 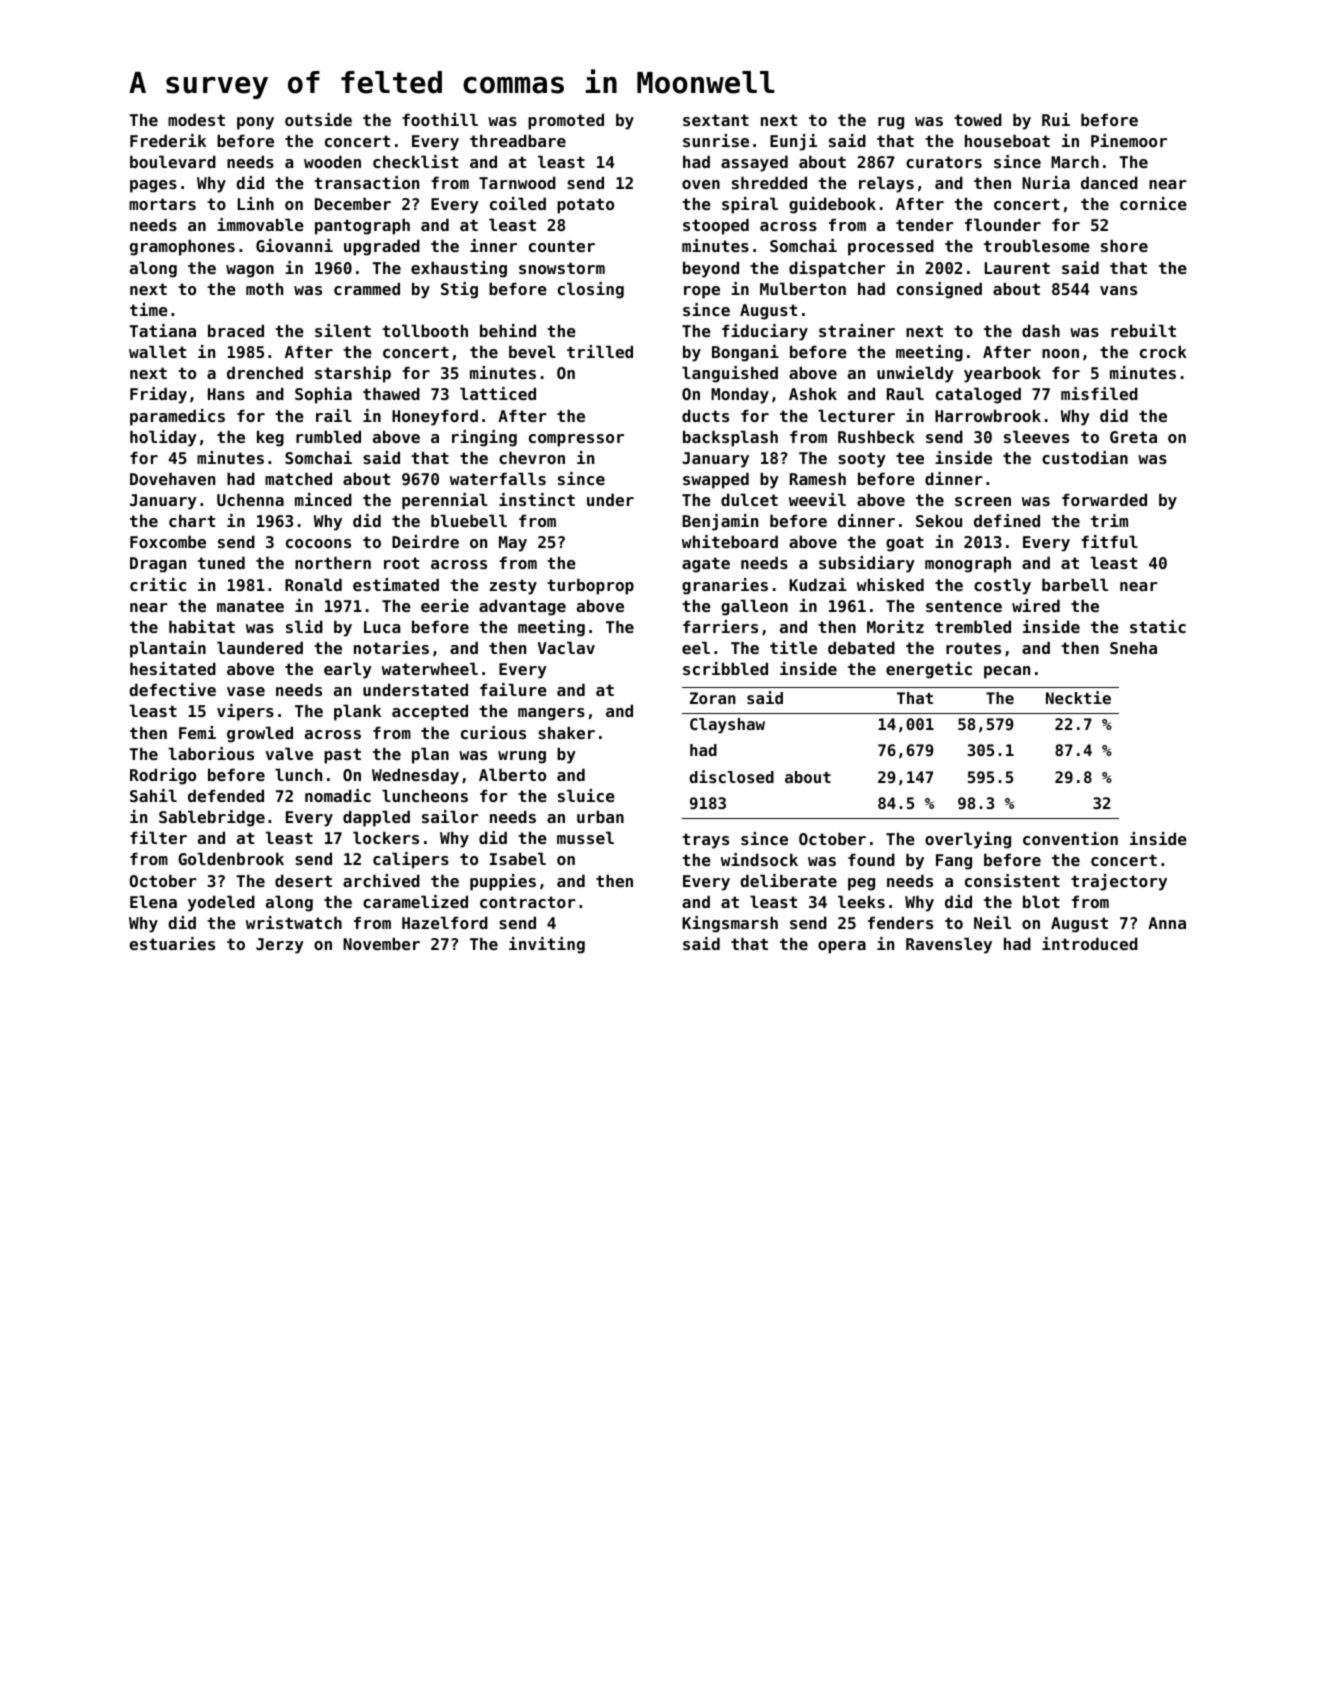 I want to click on blot, so click(x=1041, y=901).
